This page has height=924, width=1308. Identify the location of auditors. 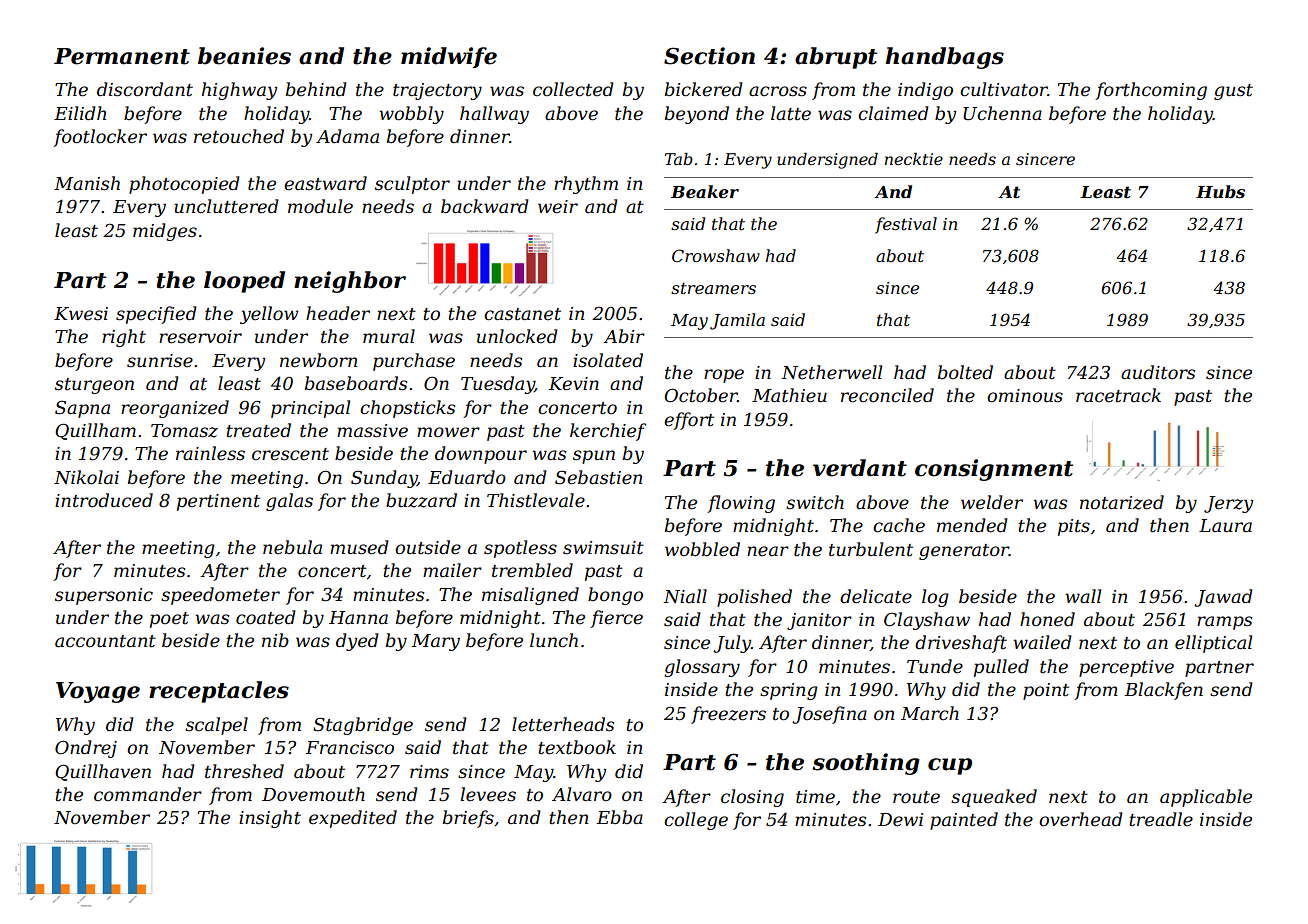
(1158, 372).
